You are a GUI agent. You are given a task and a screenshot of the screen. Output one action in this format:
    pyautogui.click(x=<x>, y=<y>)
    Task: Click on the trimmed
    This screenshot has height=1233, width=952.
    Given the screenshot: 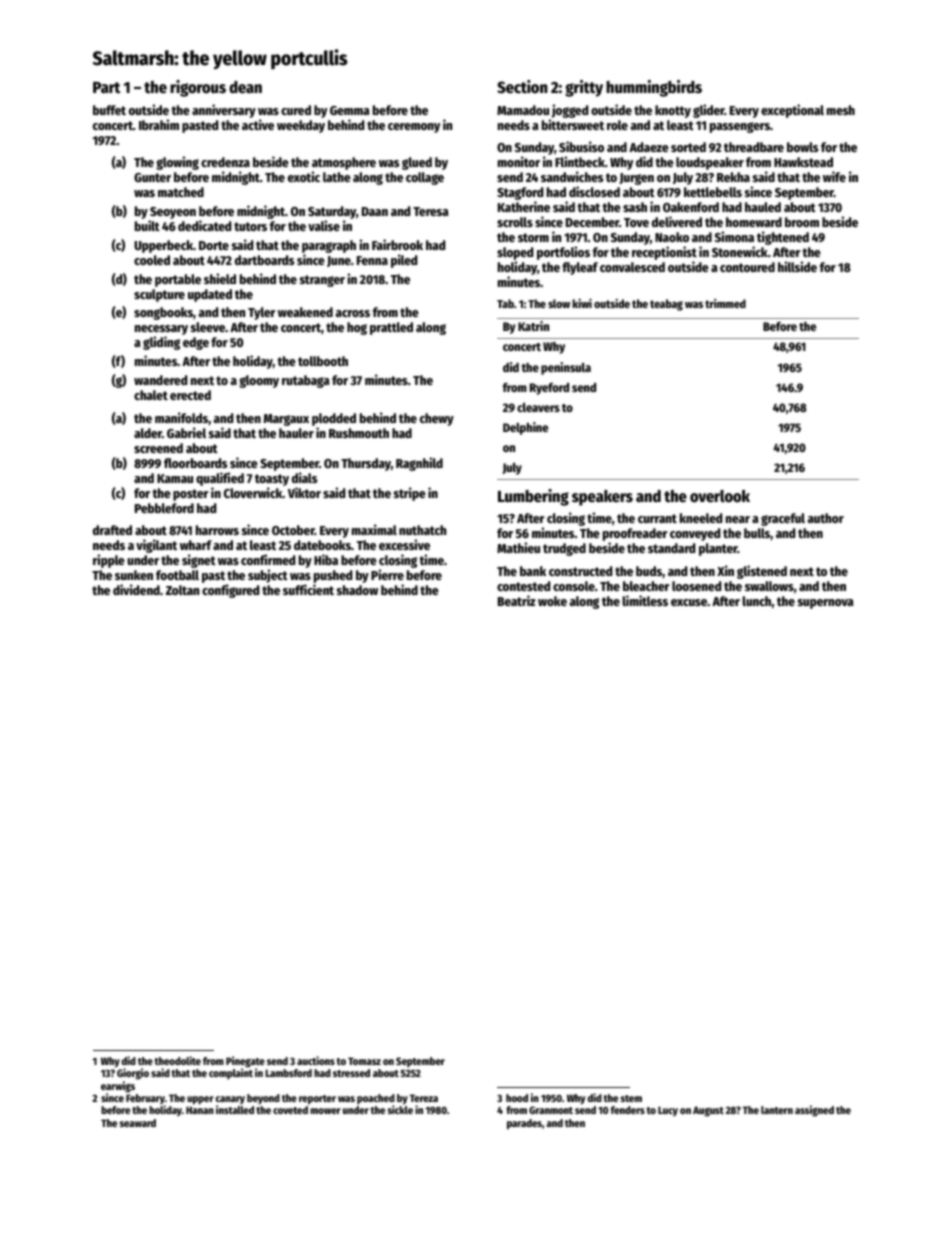 What is the action you would take?
    pyautogui.click(x=725, y=303)
